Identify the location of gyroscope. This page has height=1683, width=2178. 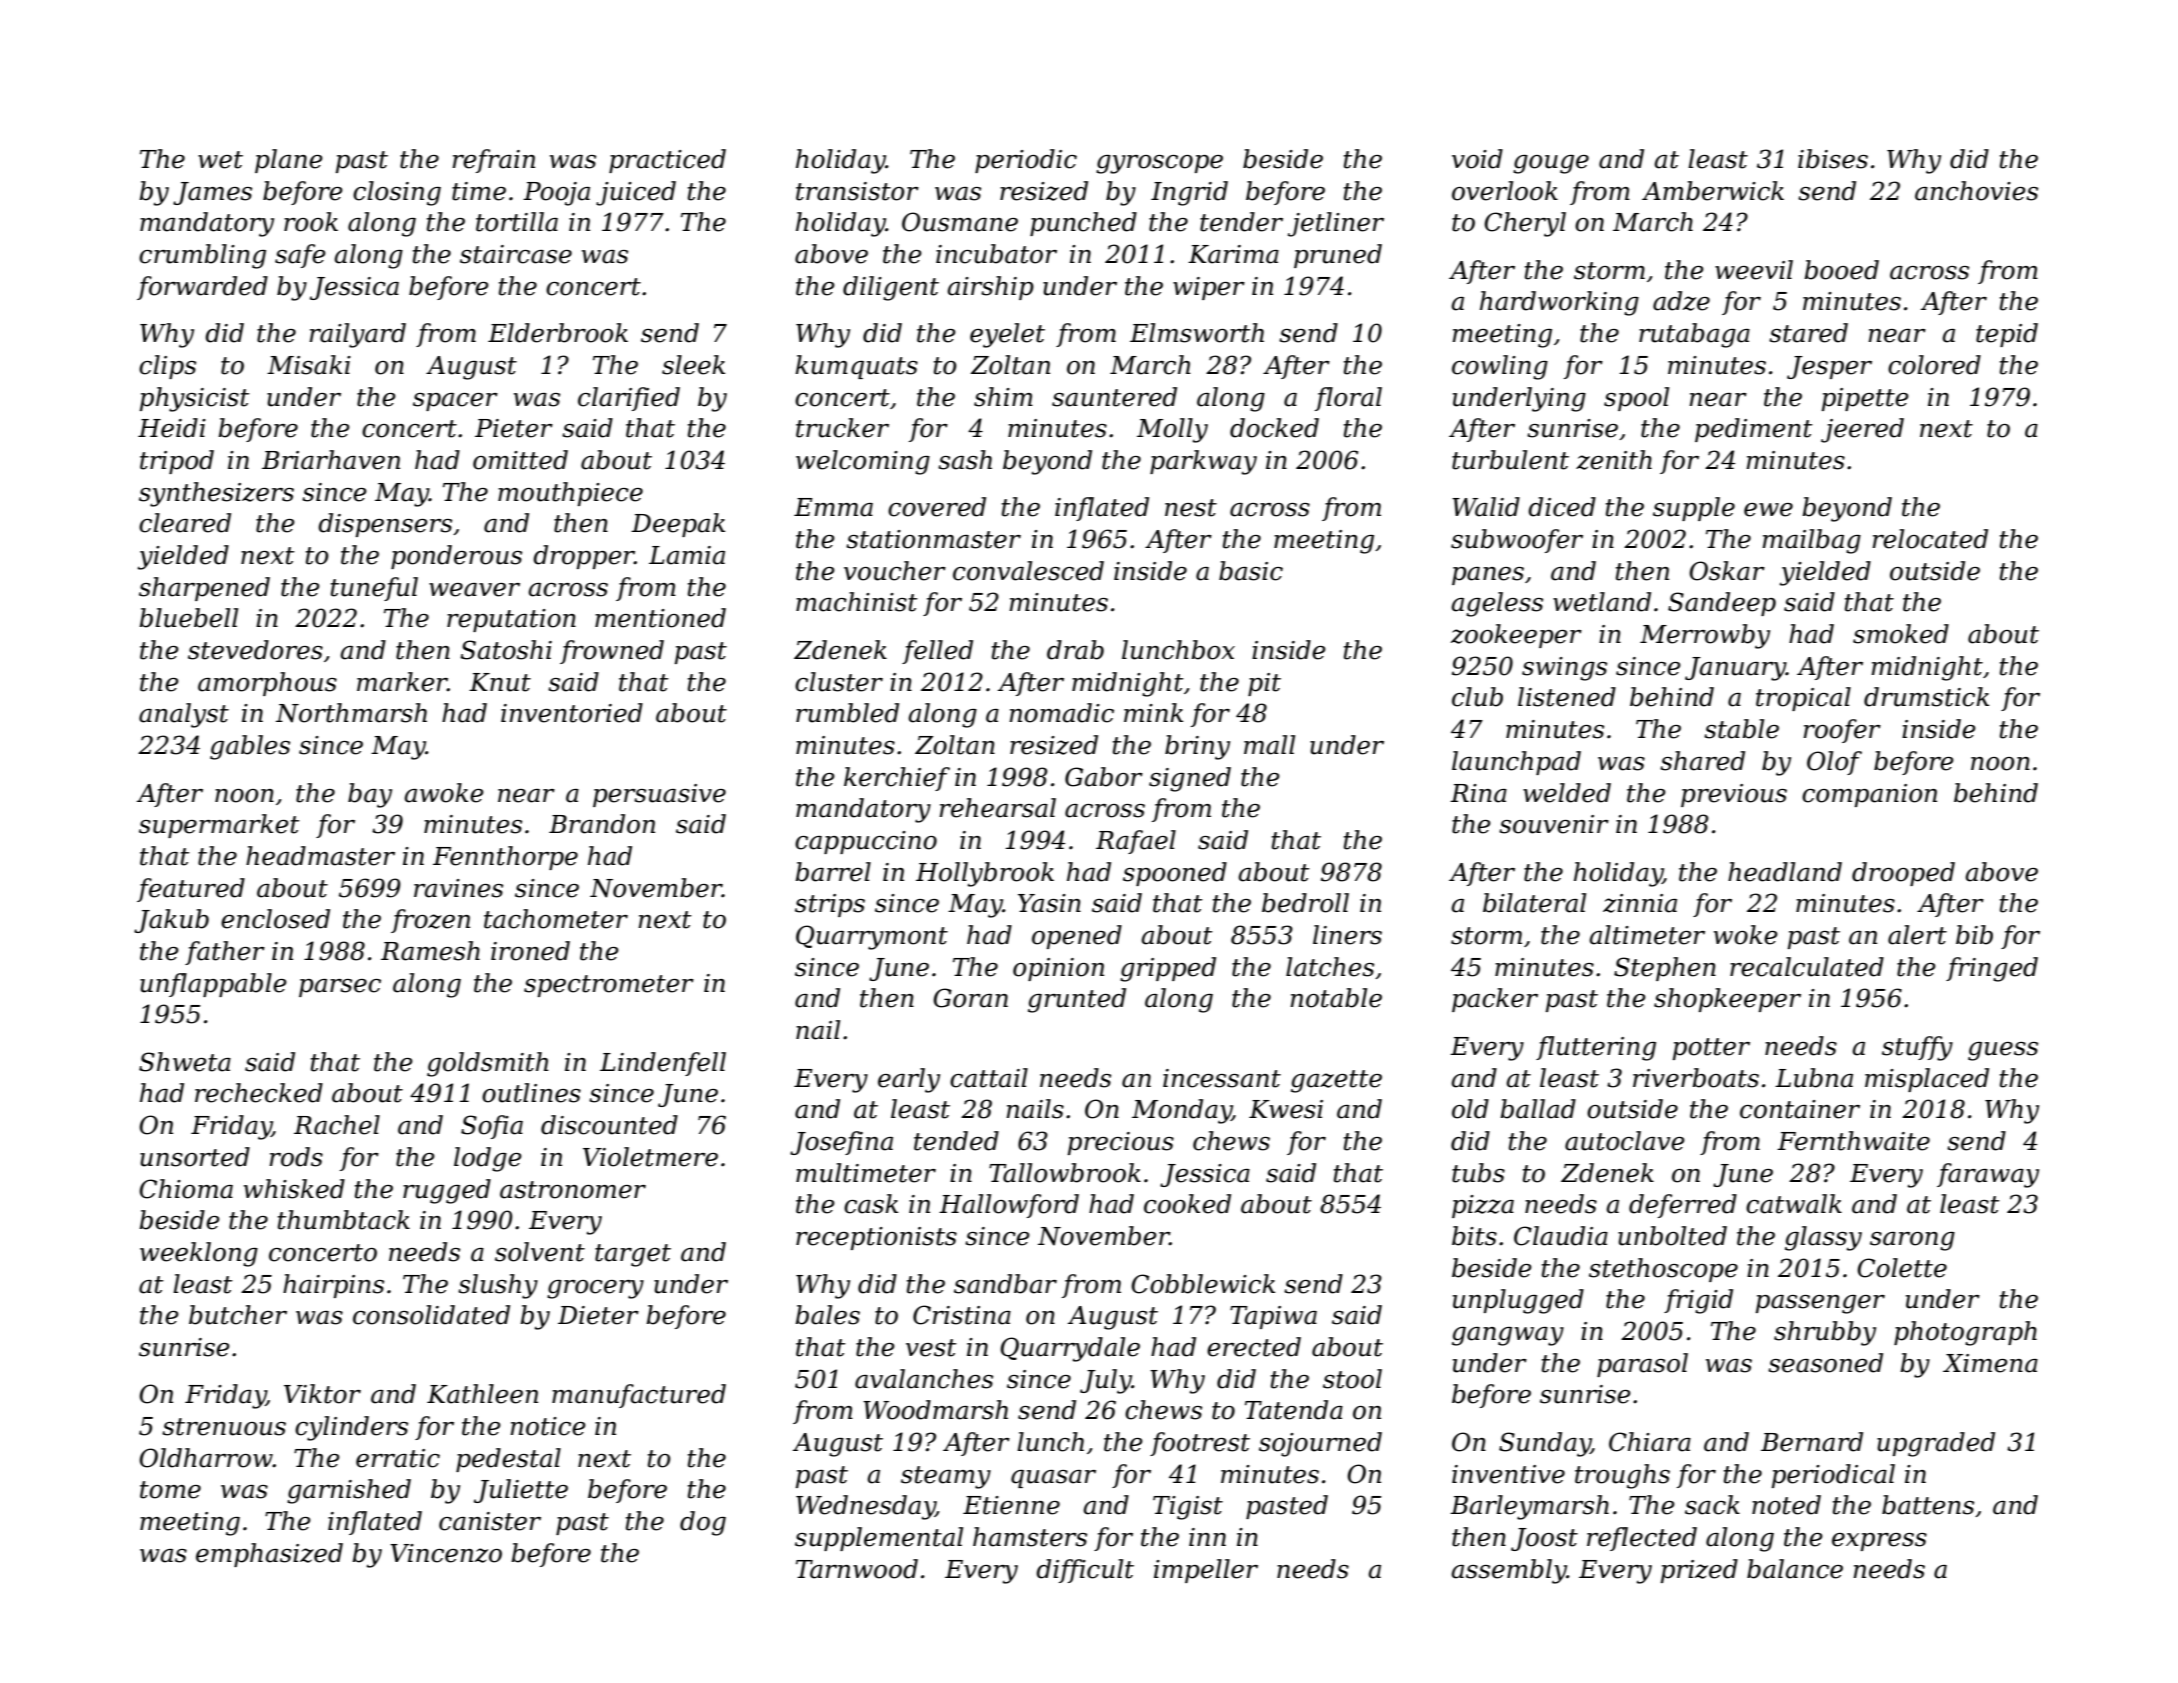
(1159, 164).
